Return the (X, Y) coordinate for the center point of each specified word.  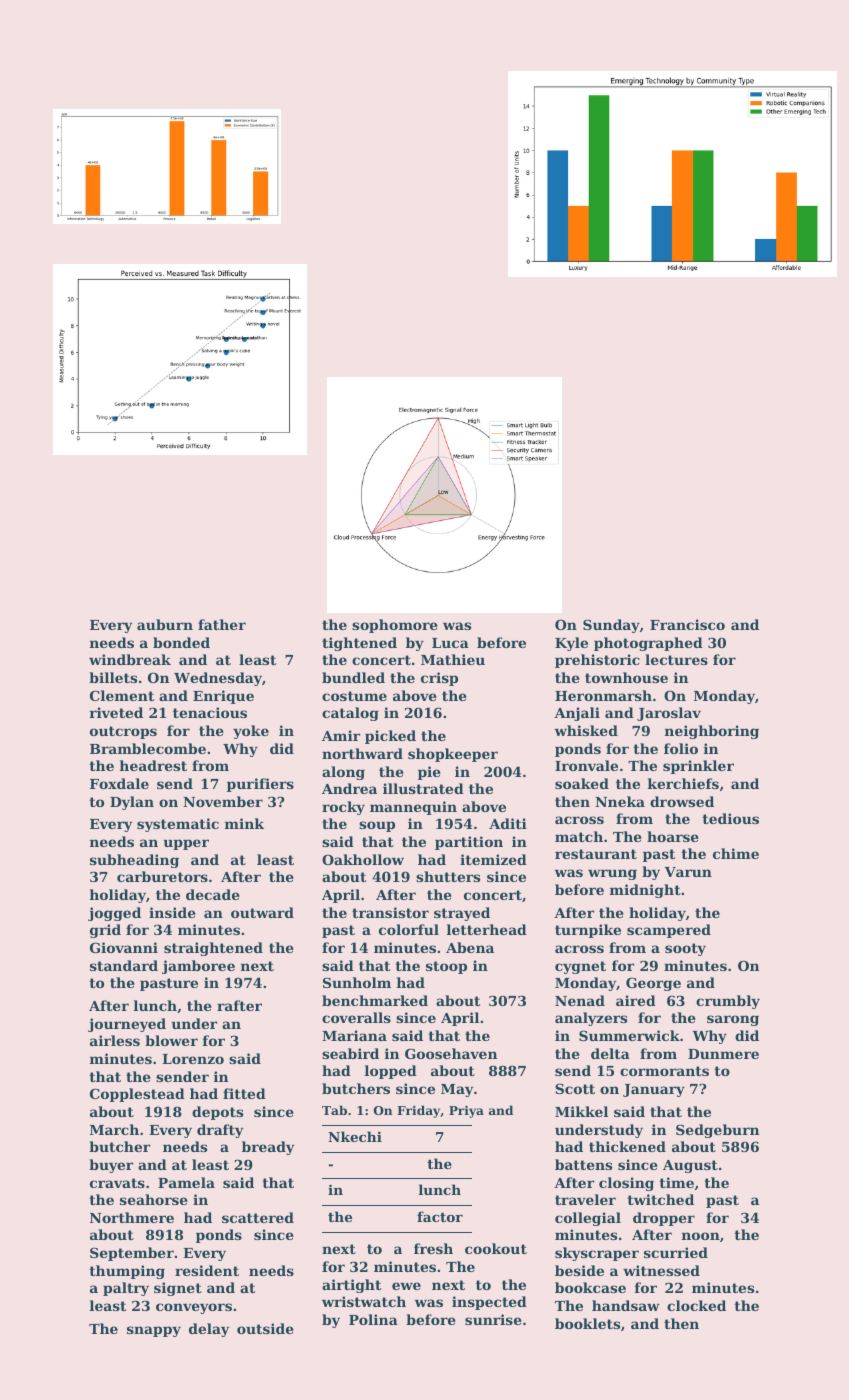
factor (440, 1216)
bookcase (590, 1287)
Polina (373, 1319)
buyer (111, 1166)
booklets (587, 1323)
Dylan (132, 803)
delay (209, 1330)
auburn (165, 624)
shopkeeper (453, 755)
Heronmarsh (603, 695)
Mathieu (453, 659)
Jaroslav (669, 714)
